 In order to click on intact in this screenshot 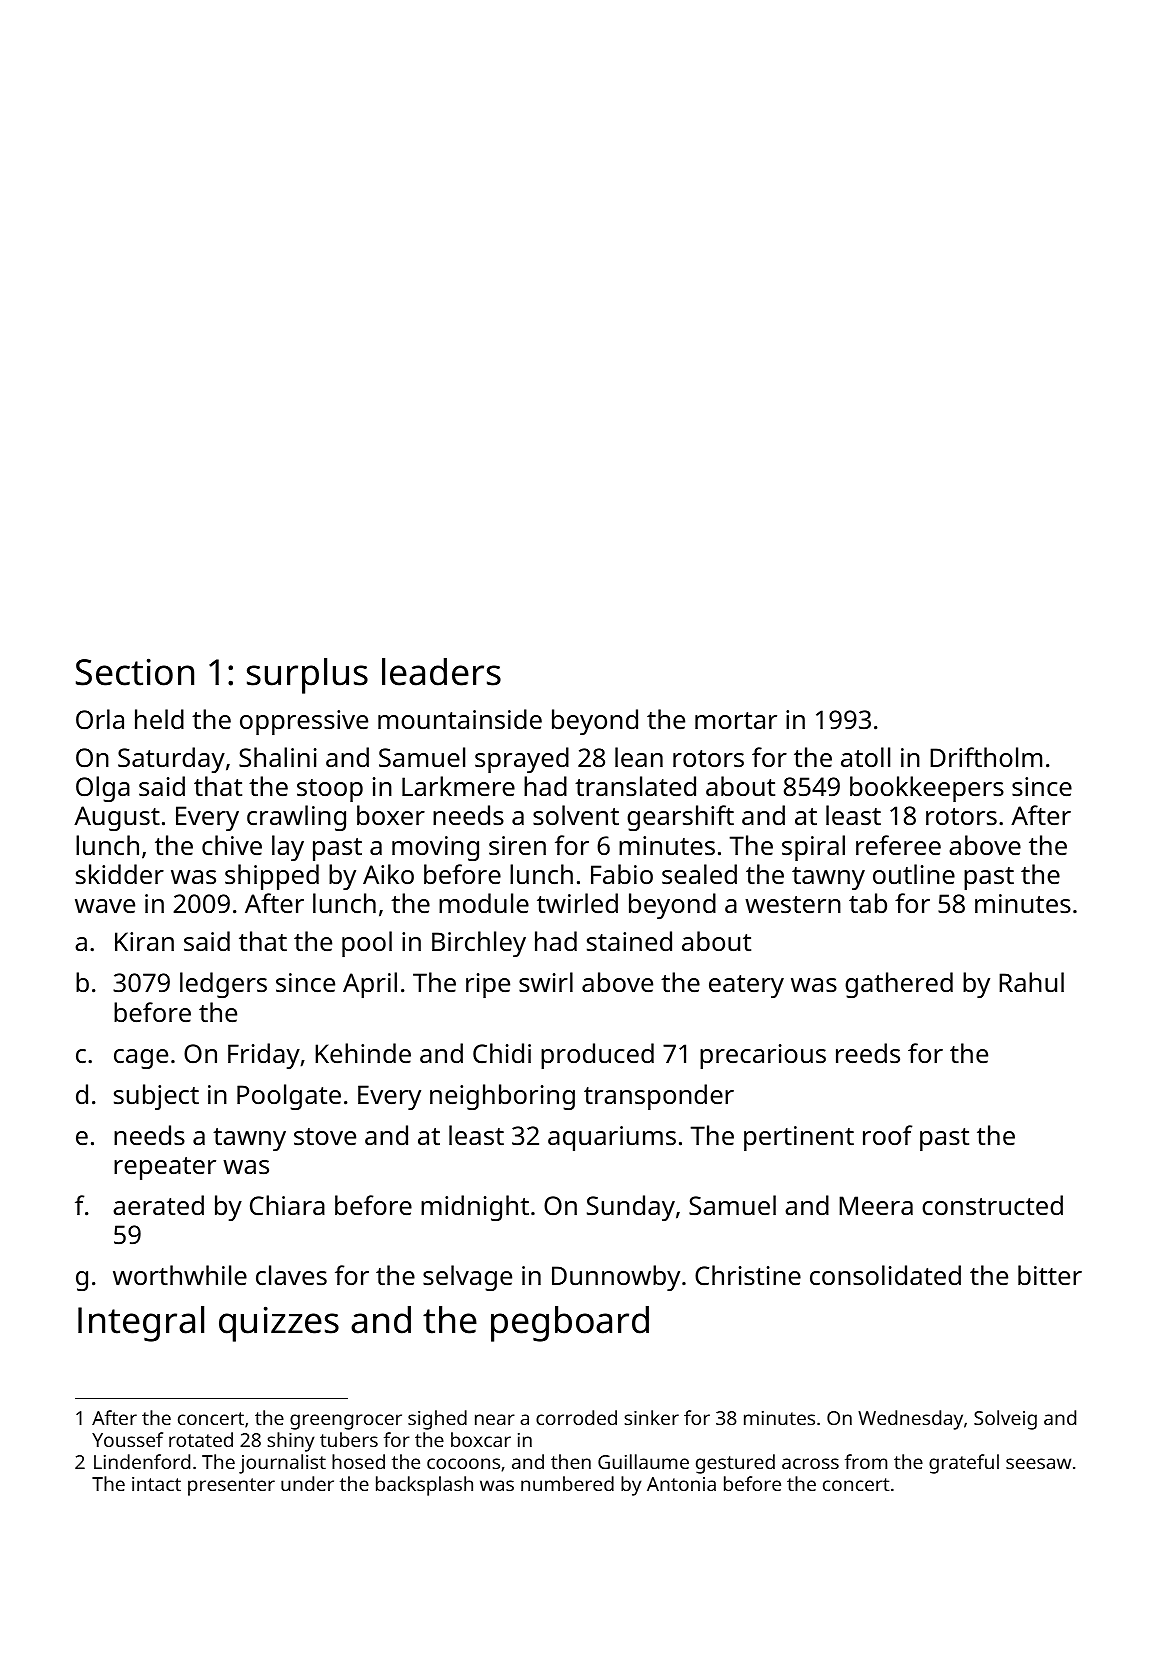, I will do `click(156, 1484)`.
